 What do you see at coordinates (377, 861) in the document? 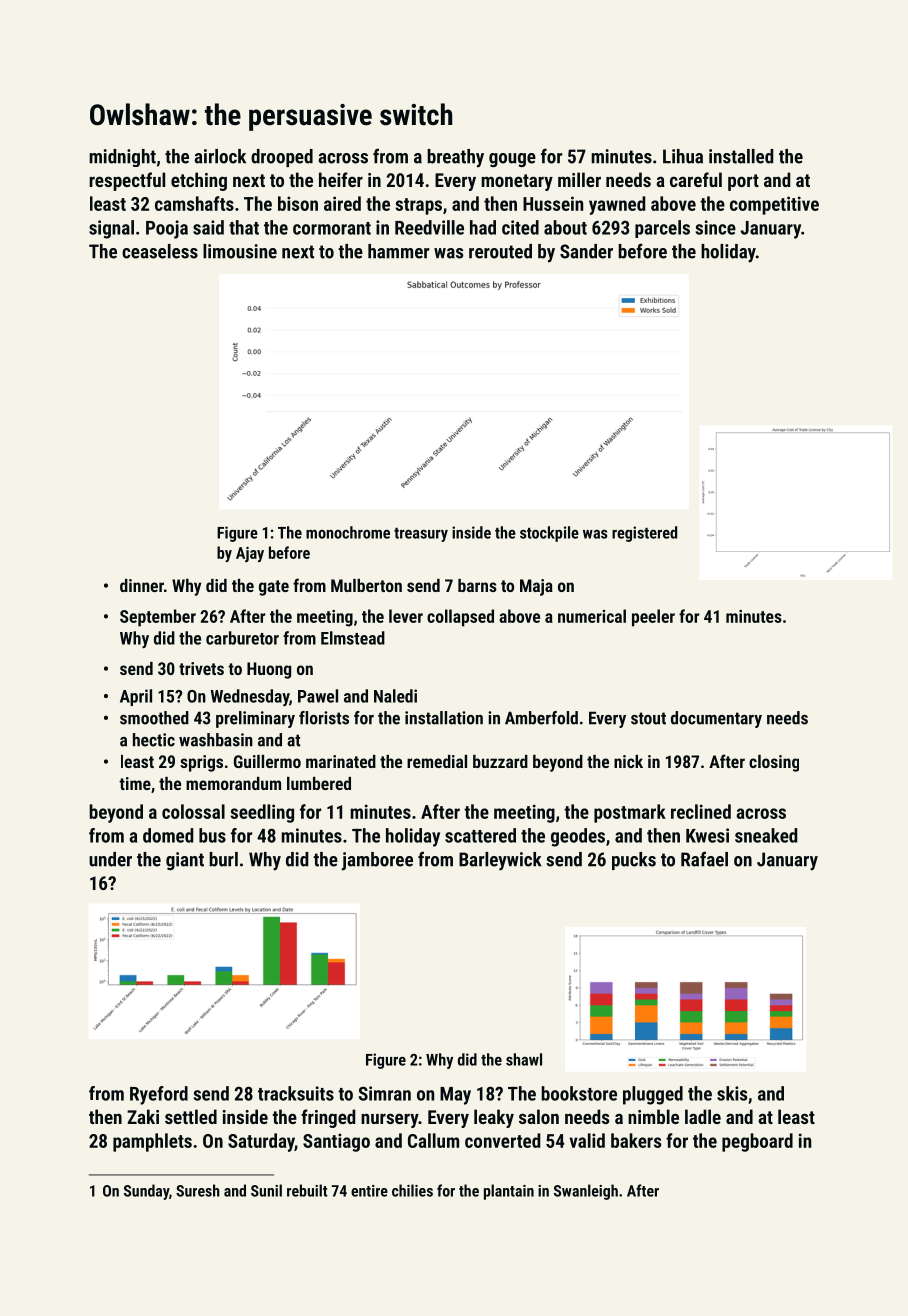
I see `jamboree` at bounding box center [377, 861].
